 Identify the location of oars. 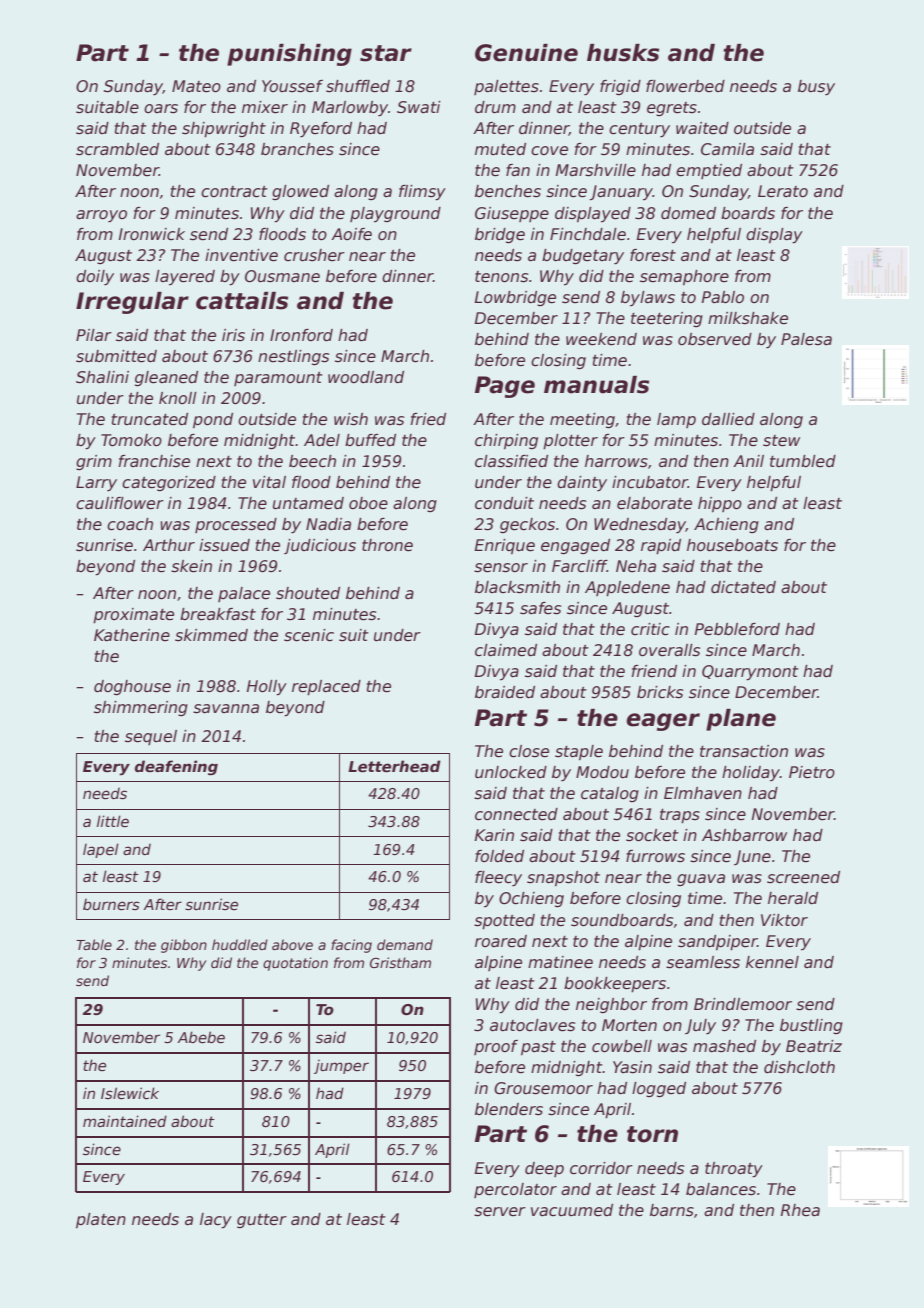
(161, 109).
